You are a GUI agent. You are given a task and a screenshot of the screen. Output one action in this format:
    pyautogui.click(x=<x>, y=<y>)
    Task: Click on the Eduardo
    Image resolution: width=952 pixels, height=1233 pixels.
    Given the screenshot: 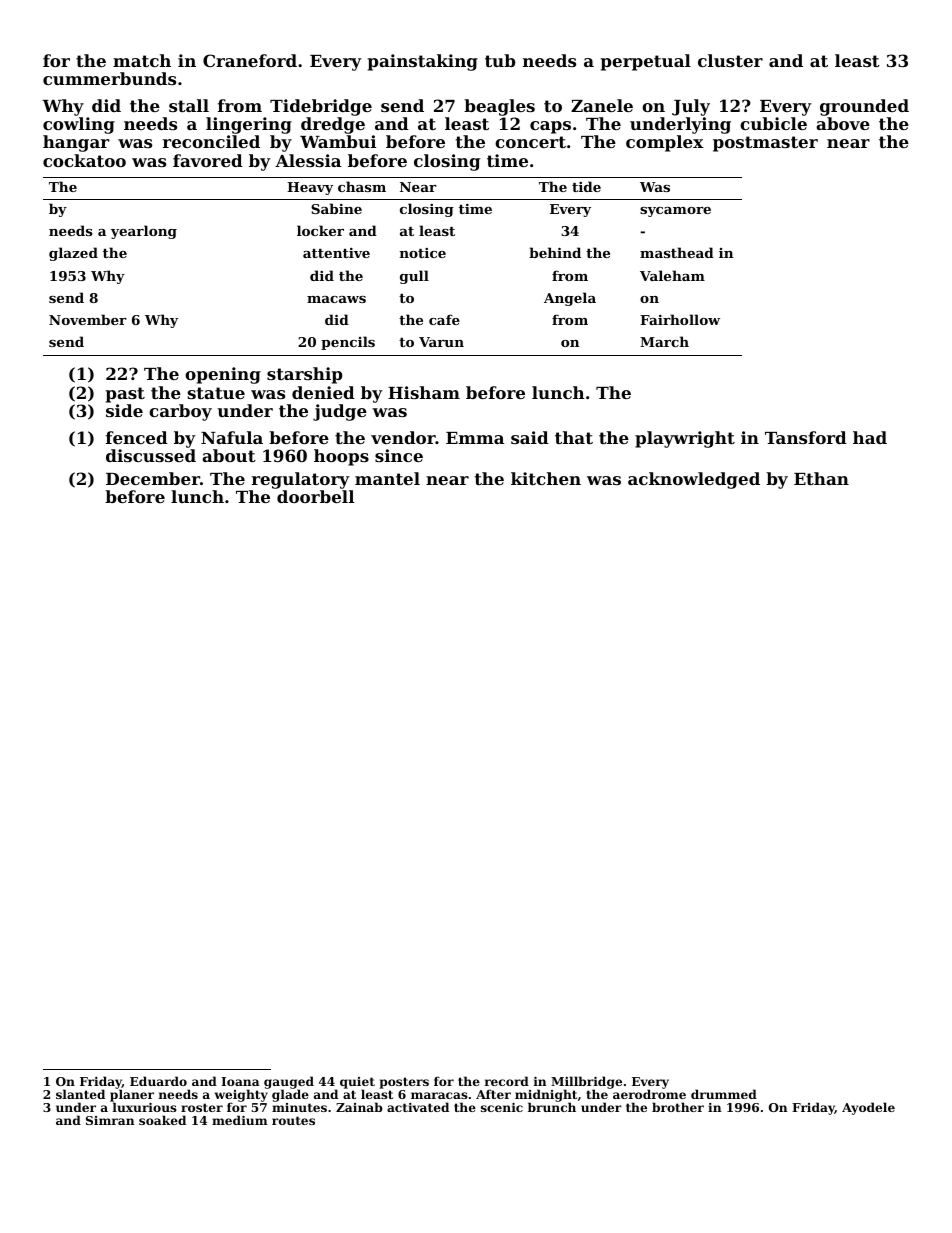 What is the action you would take?
    pyautogui.click(x=158, y=1081)
